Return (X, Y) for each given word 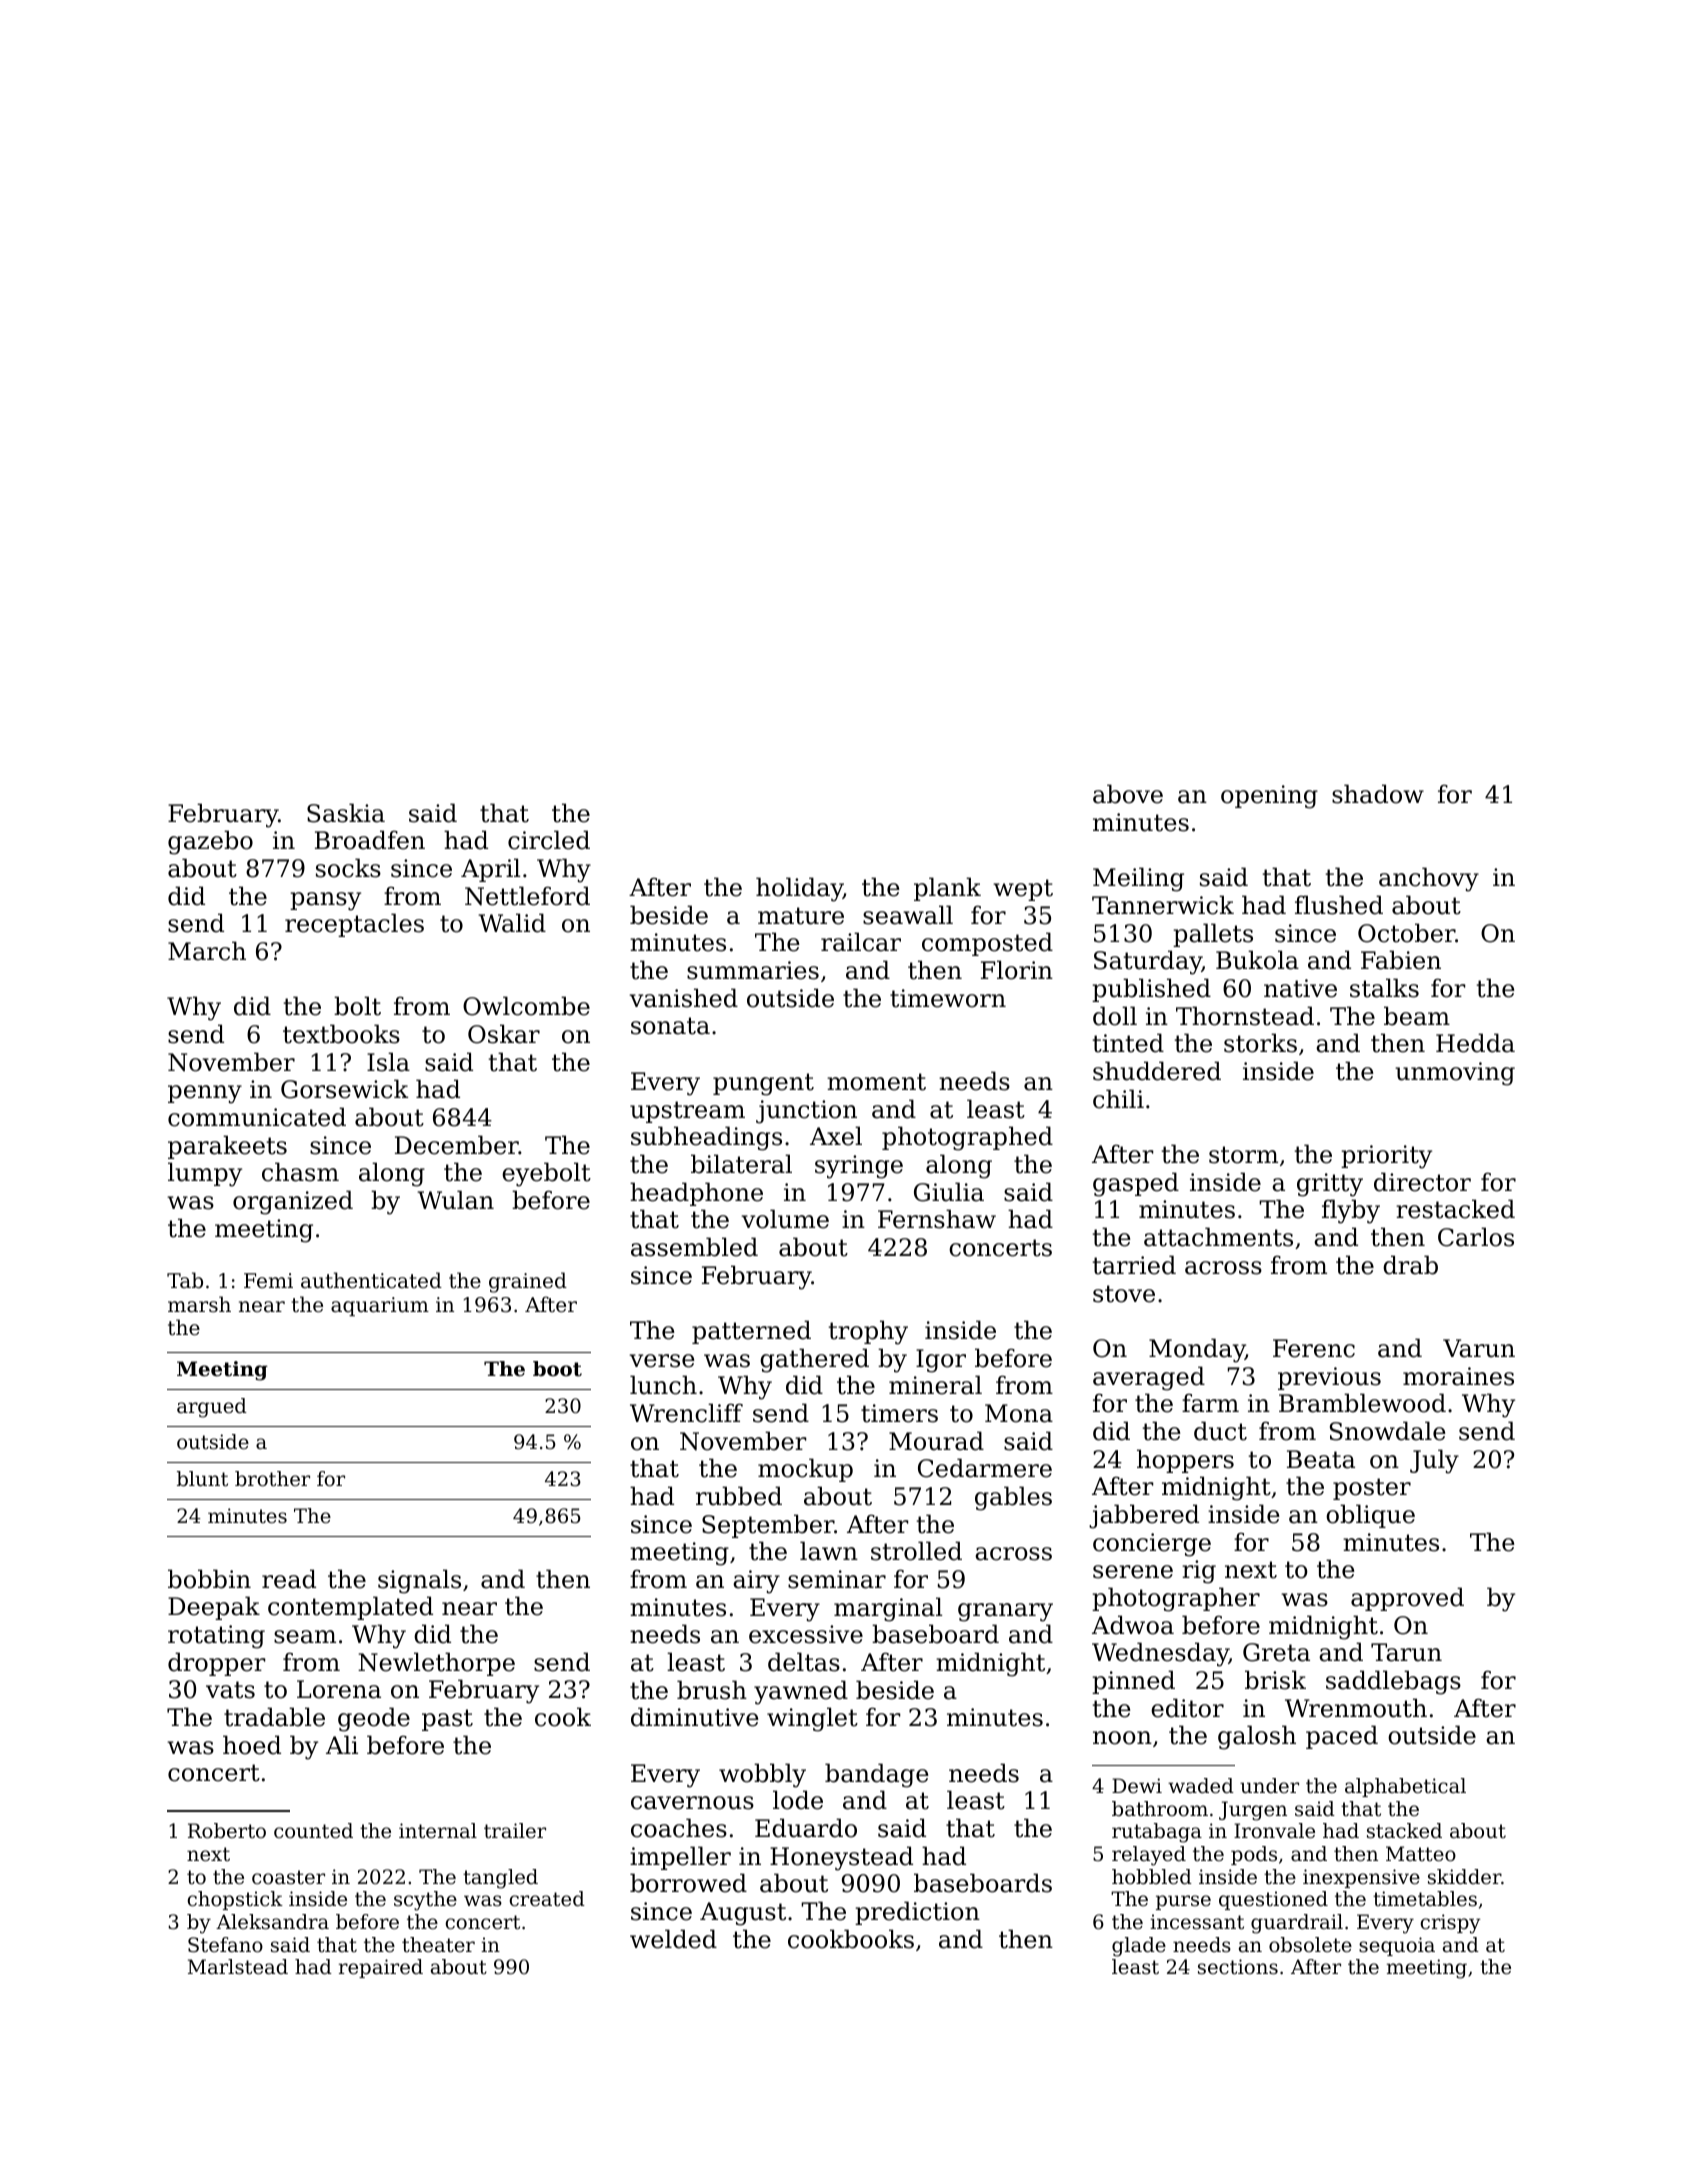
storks (1260, 1043)
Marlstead (238, 1967)
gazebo (210, 842)
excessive (806, 1634)
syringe (859, 1167)
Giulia (949, 1192)
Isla (388, 1062)
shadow (1378, 794)
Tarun (1406, 1652)
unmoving (1455, 1074)
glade (1139, 1947)
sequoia (1397, 1946)
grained (528, 1282)
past (447, 1720)
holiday (799, 889)
